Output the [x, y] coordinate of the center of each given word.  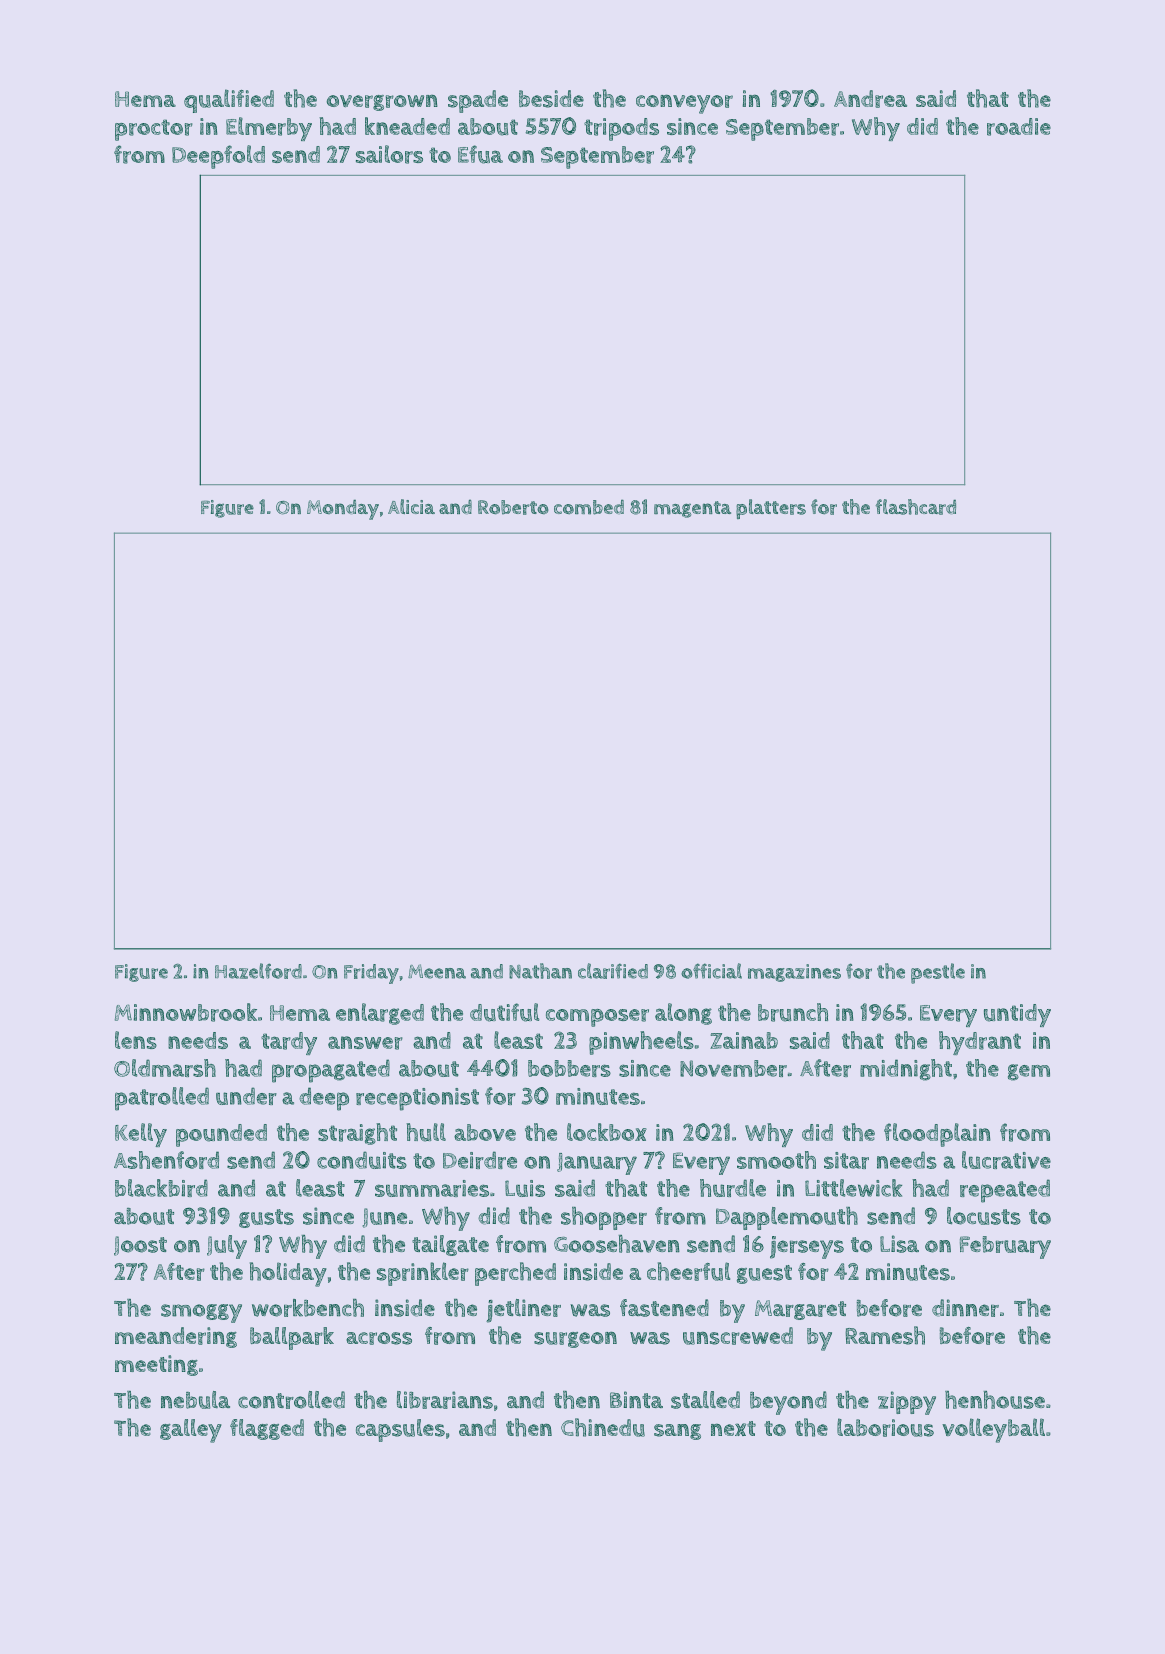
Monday [343, 509]
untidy [1017, 1015]
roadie [1019, 127]
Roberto [513, 507]
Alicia [411, 506]
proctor [154, 130]
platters [771, 509]
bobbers [569, 1068]
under [246, 1096]
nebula [195, 1400]
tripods [621, 129]
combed [589, 507]
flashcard [915, 507]
